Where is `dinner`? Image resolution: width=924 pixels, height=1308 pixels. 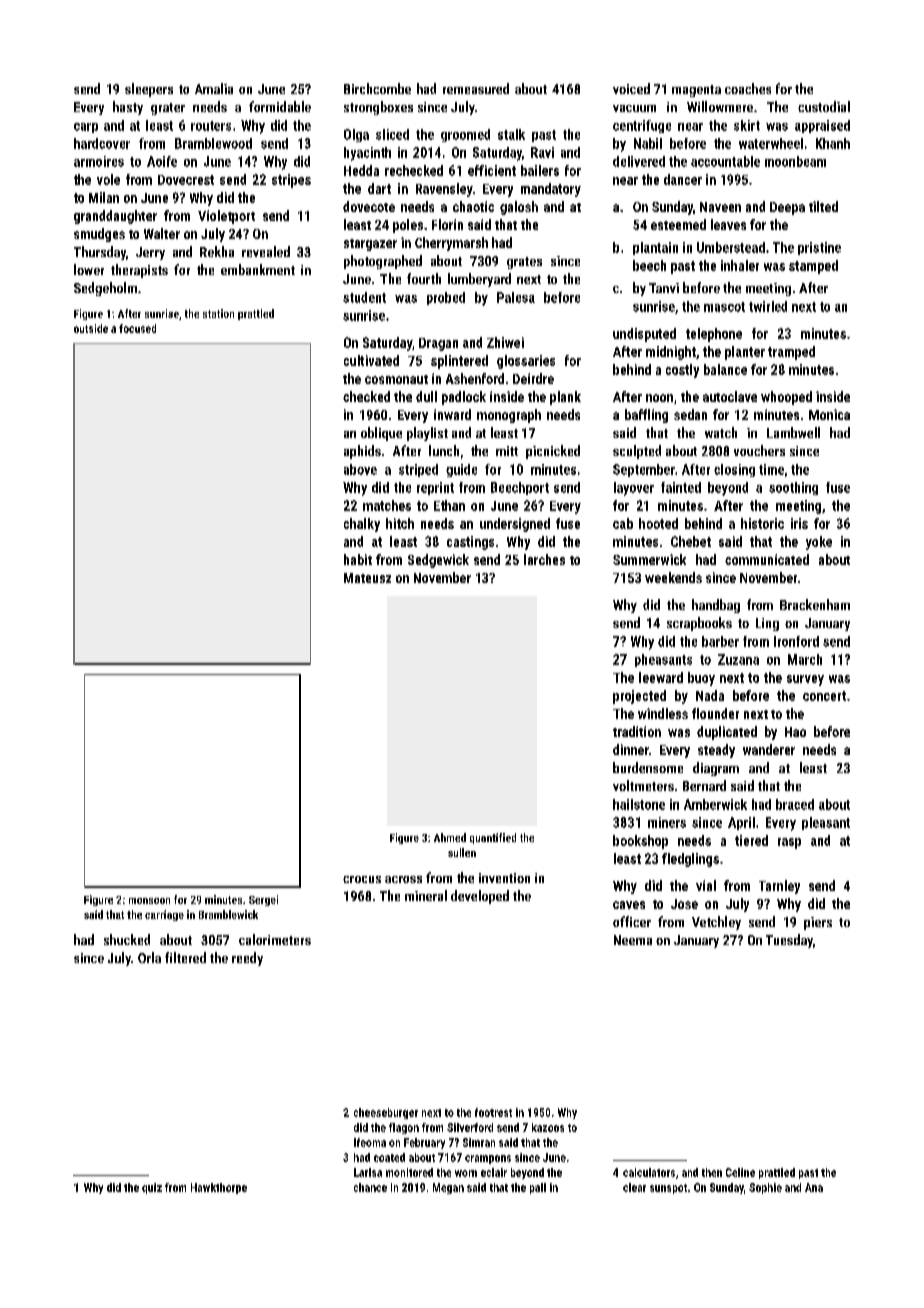 dinner is located at coordinates (631, 749).
